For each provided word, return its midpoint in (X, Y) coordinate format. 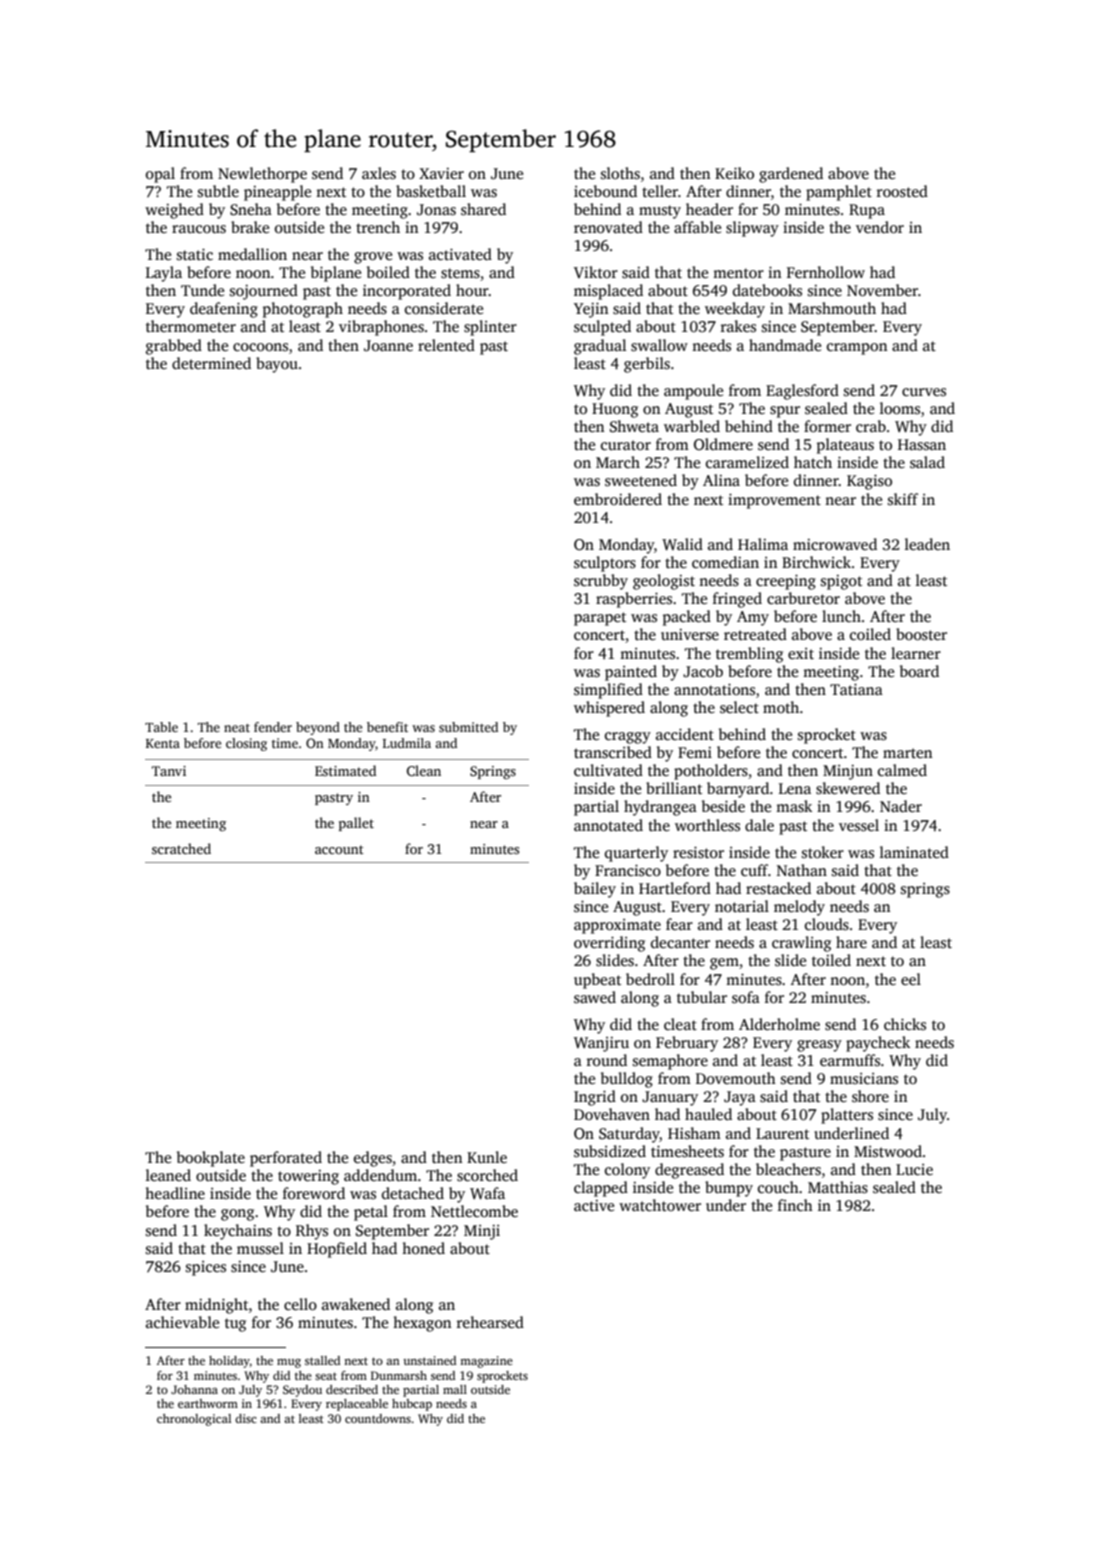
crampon (857, 349)
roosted (902, 191)
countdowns (378, 1418)
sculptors (605, 564)
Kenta (163, 743)
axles (379, 173)
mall (455, 1389)
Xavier (441, 173)
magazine (486, 1362)
